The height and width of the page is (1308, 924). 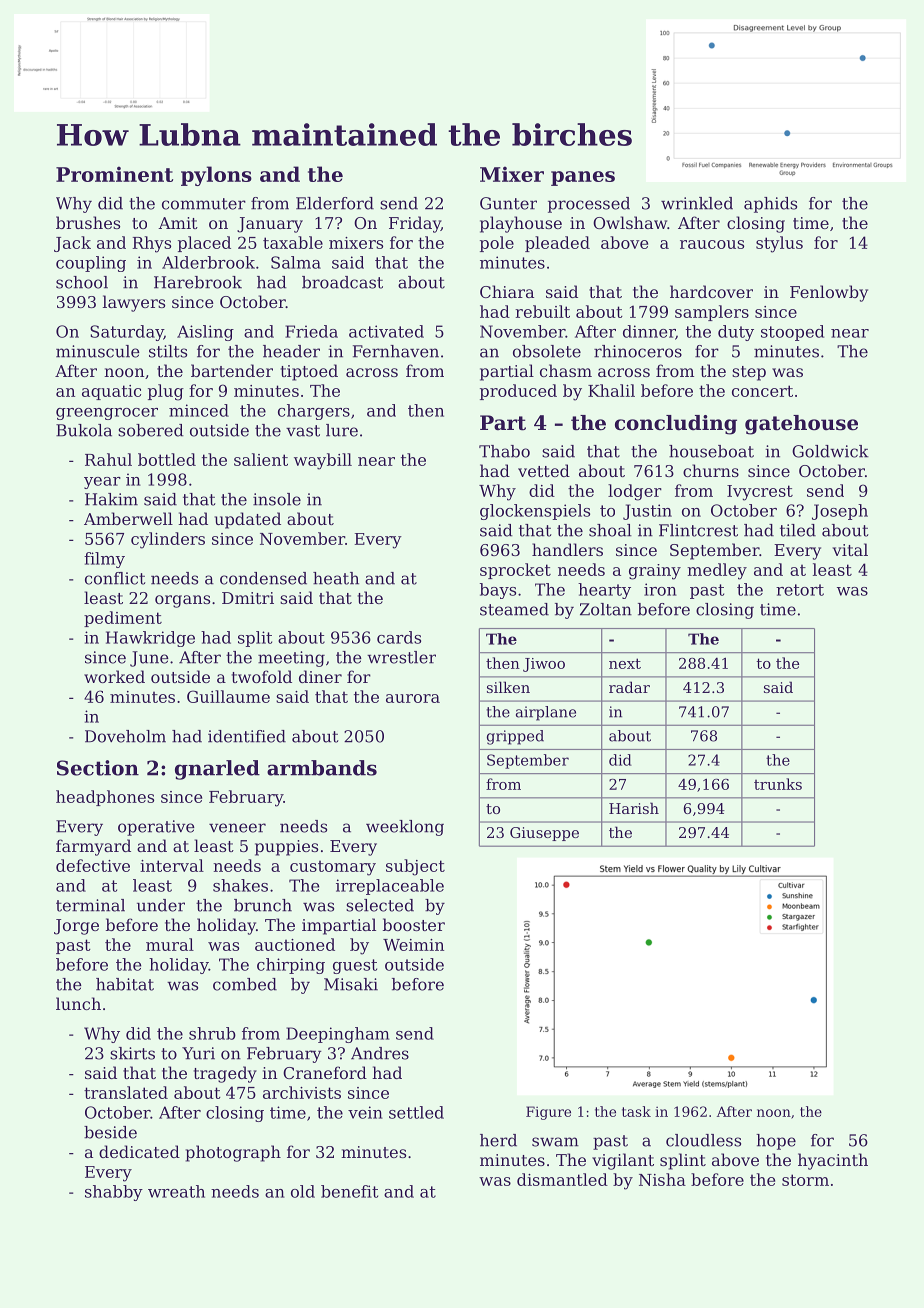 I want to click on broadcast, so click(x=342, y=282).
